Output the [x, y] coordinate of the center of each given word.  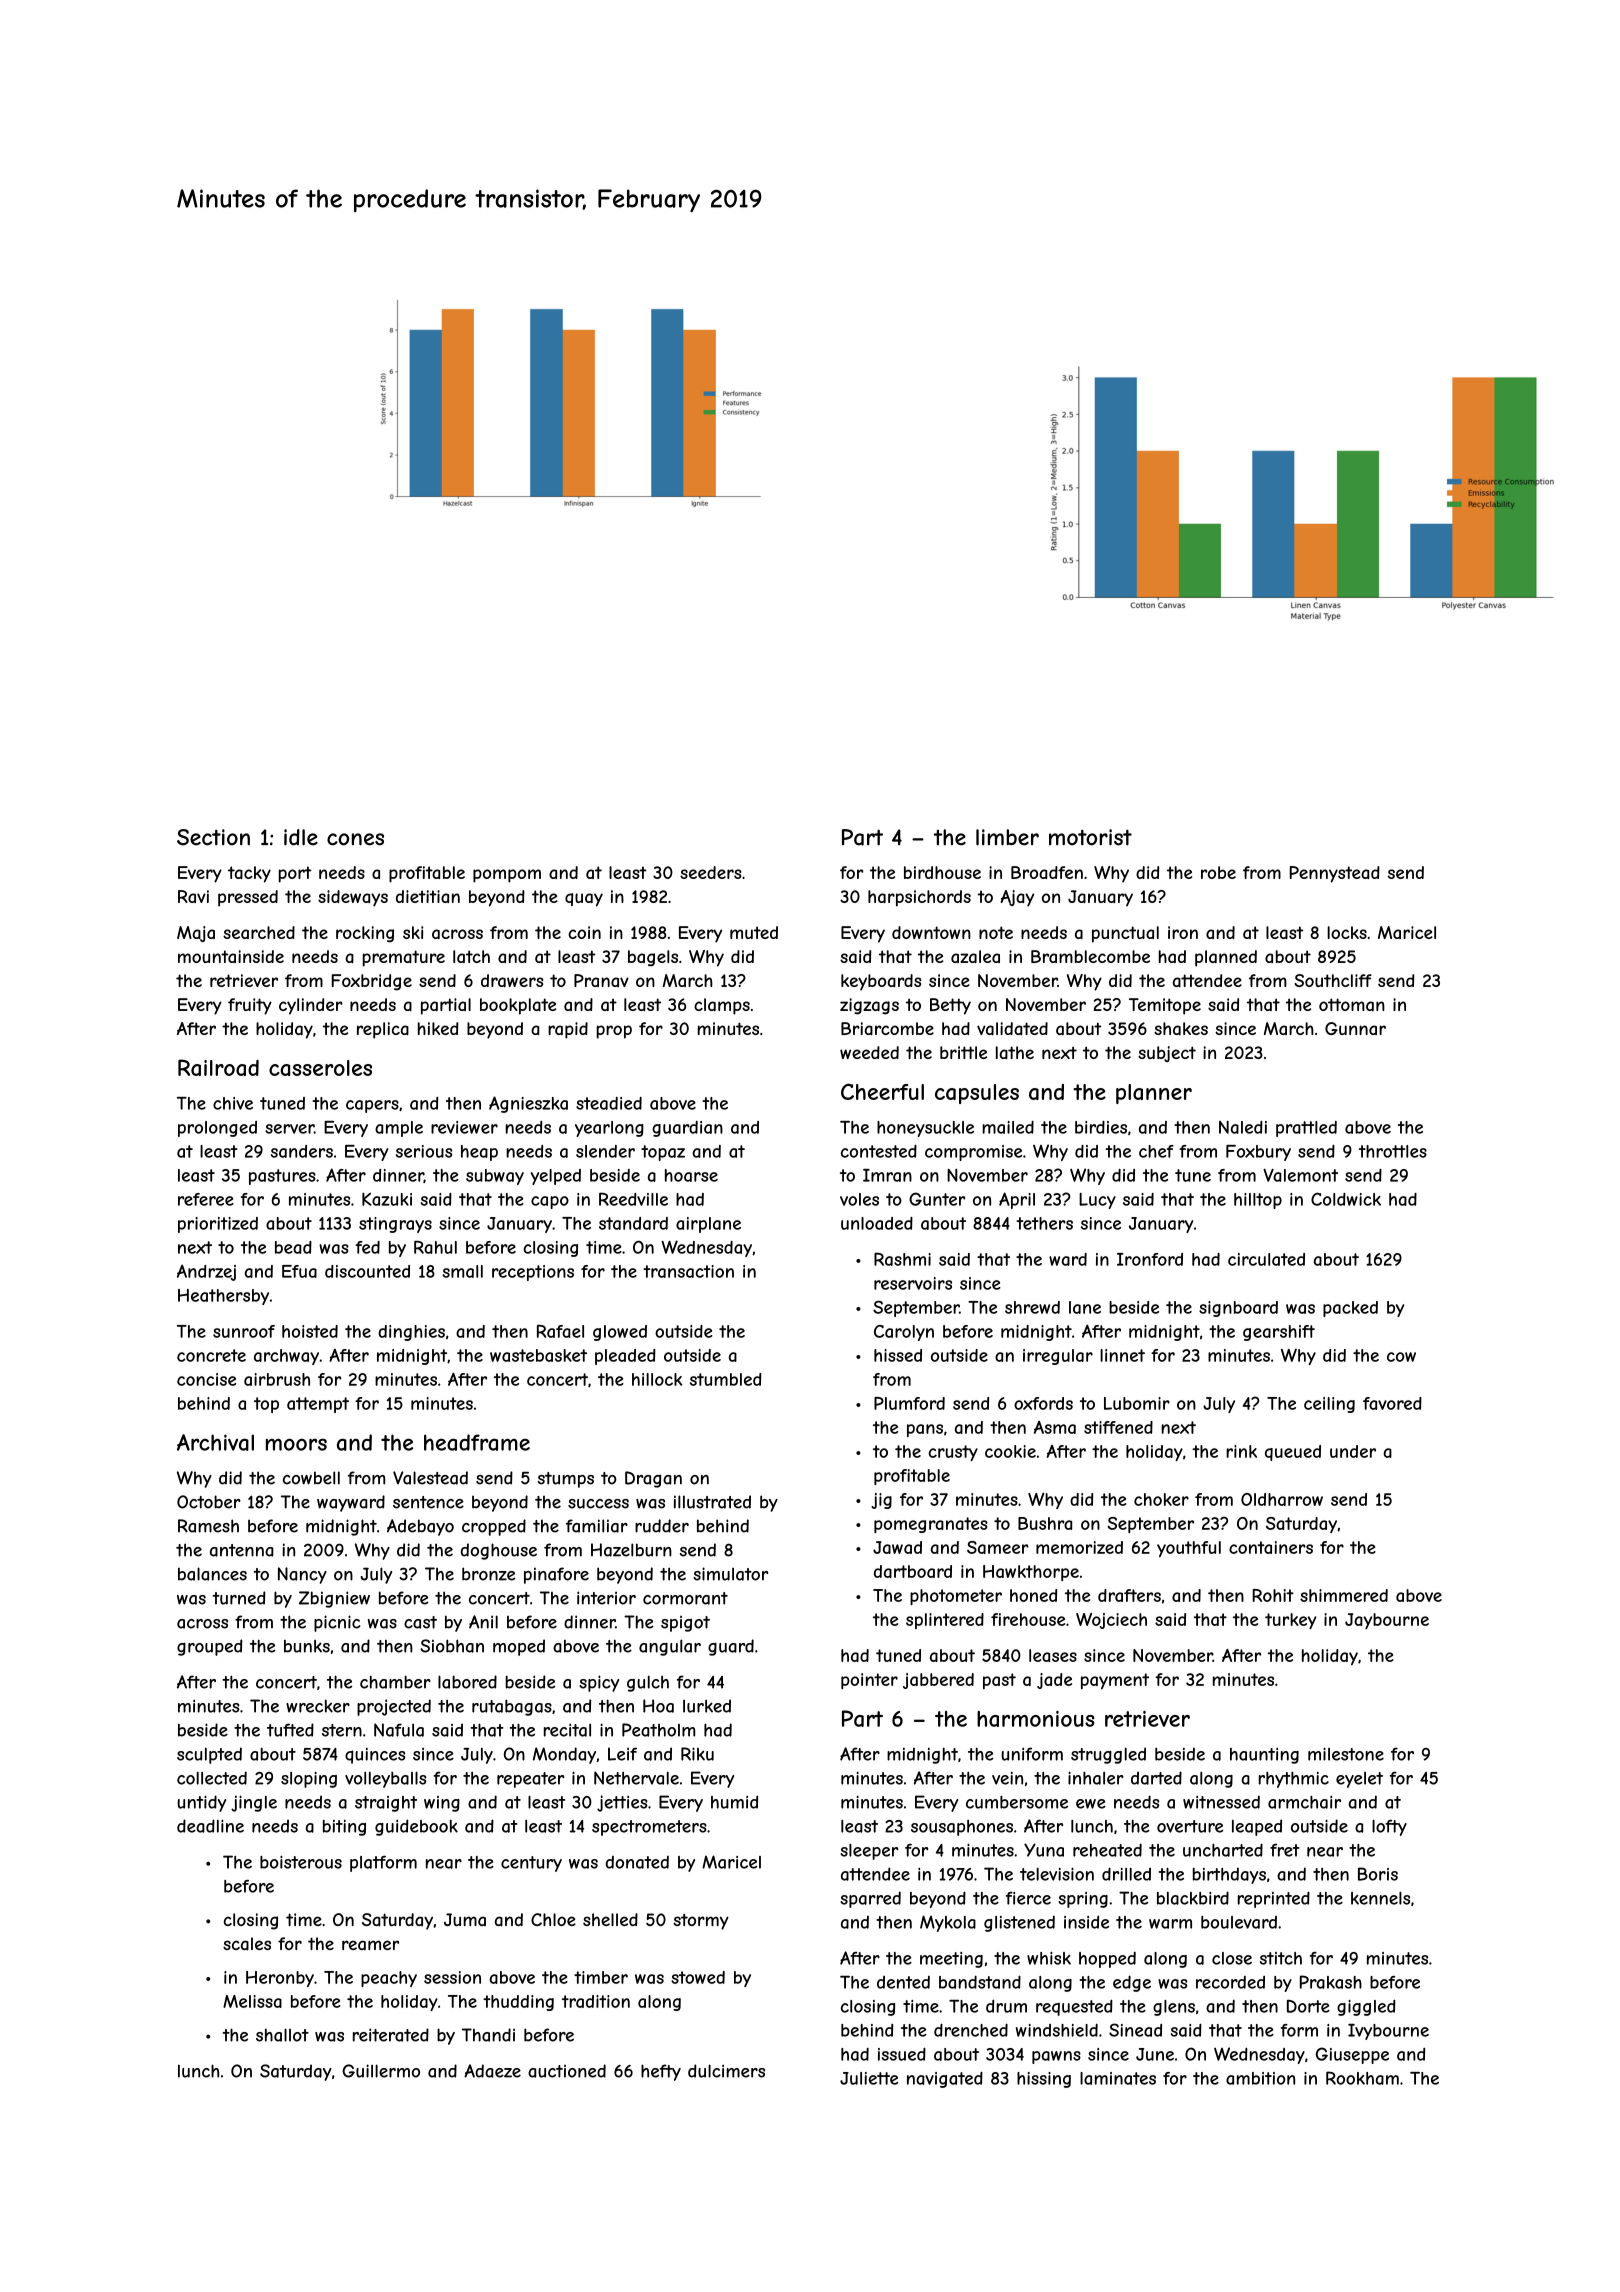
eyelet [1359, 1780]
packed [1350, 1309]
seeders [711, 872]
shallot [282, 2035]
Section [213, 837]
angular [670, 1647]
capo [550, 1202]
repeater [530, 1780]
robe [1218, 872]
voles [859, 1199]
